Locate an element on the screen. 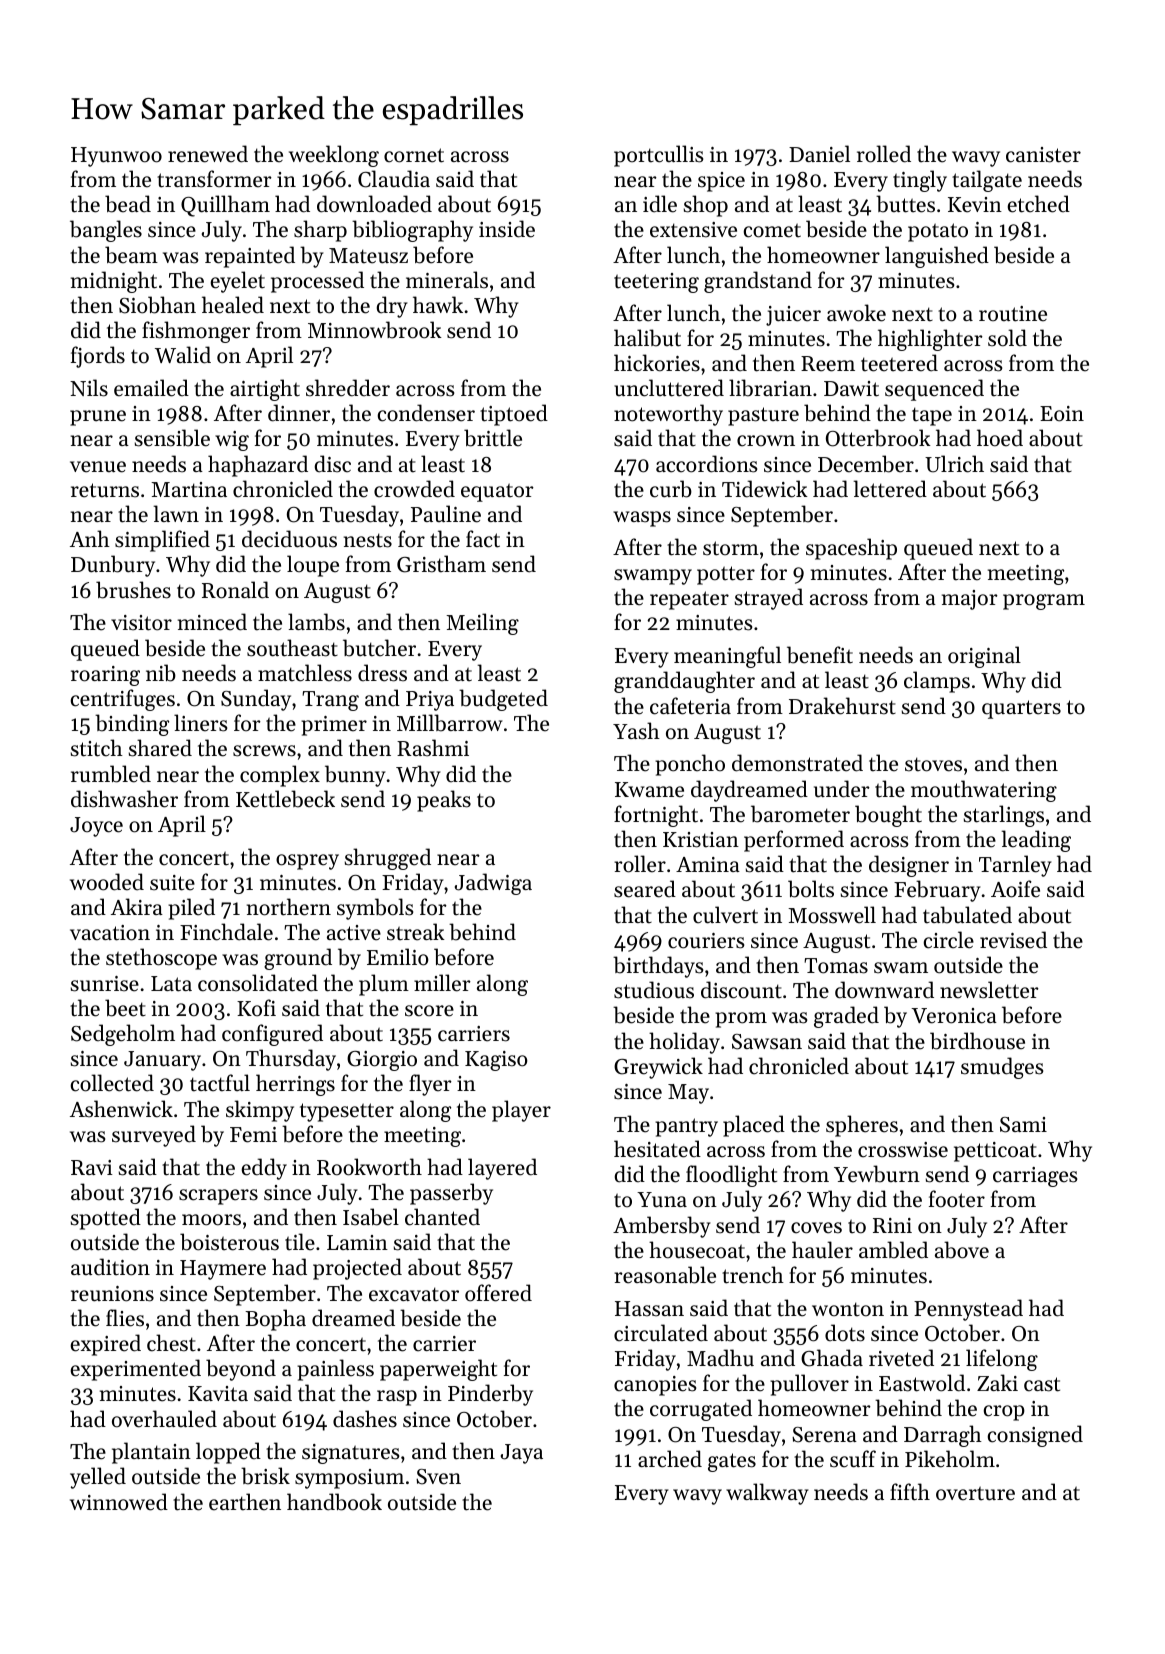 The width and height of the screenshot is (1165, 1654). spotted is located at coordinates (106, 1219).
